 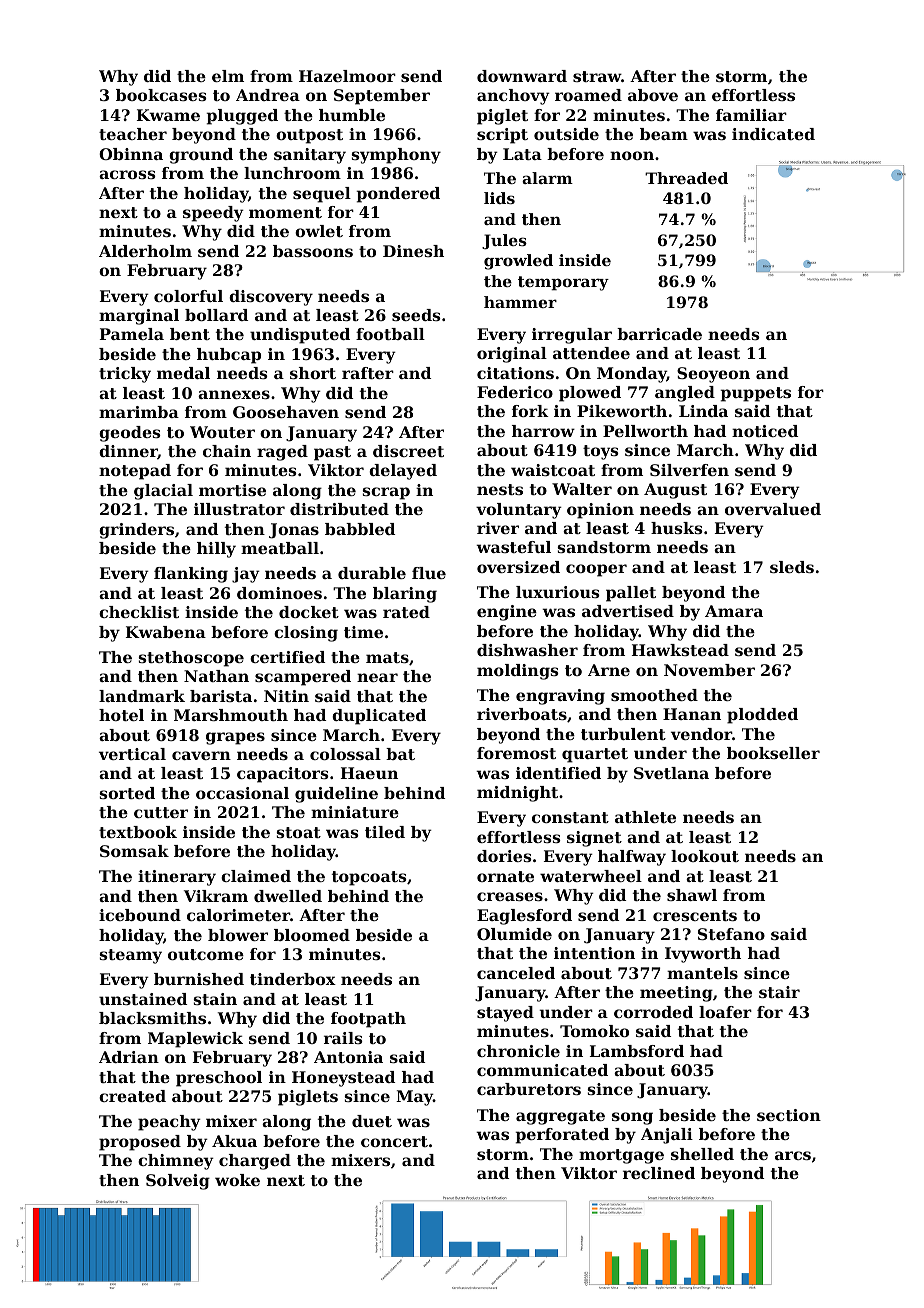 What do you see at coordinates (134, 851) in the screenshot?
I see `Somsak` at bounding box center [134, 851].
